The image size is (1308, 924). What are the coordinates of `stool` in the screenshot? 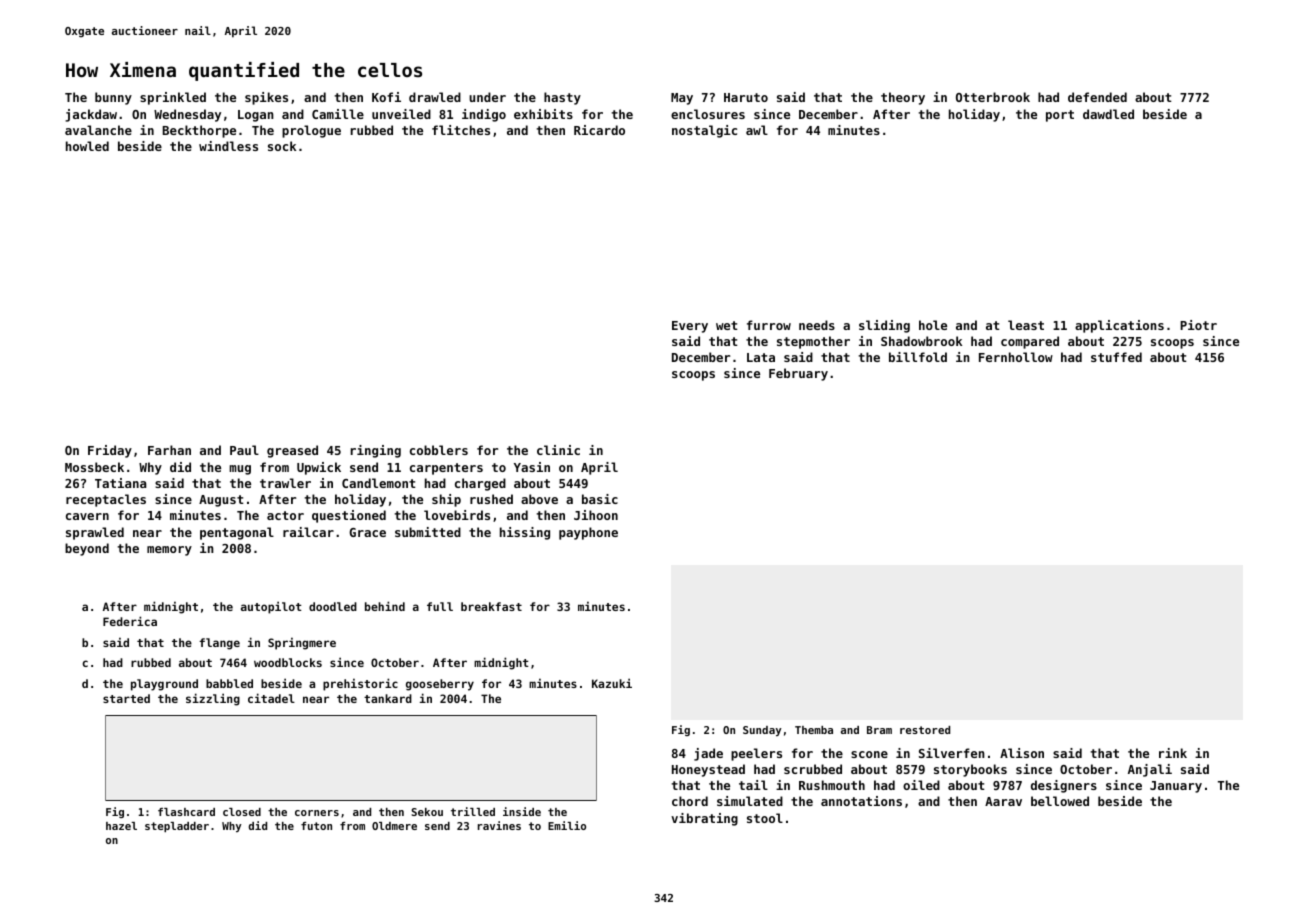 It's located at (765, 818).
